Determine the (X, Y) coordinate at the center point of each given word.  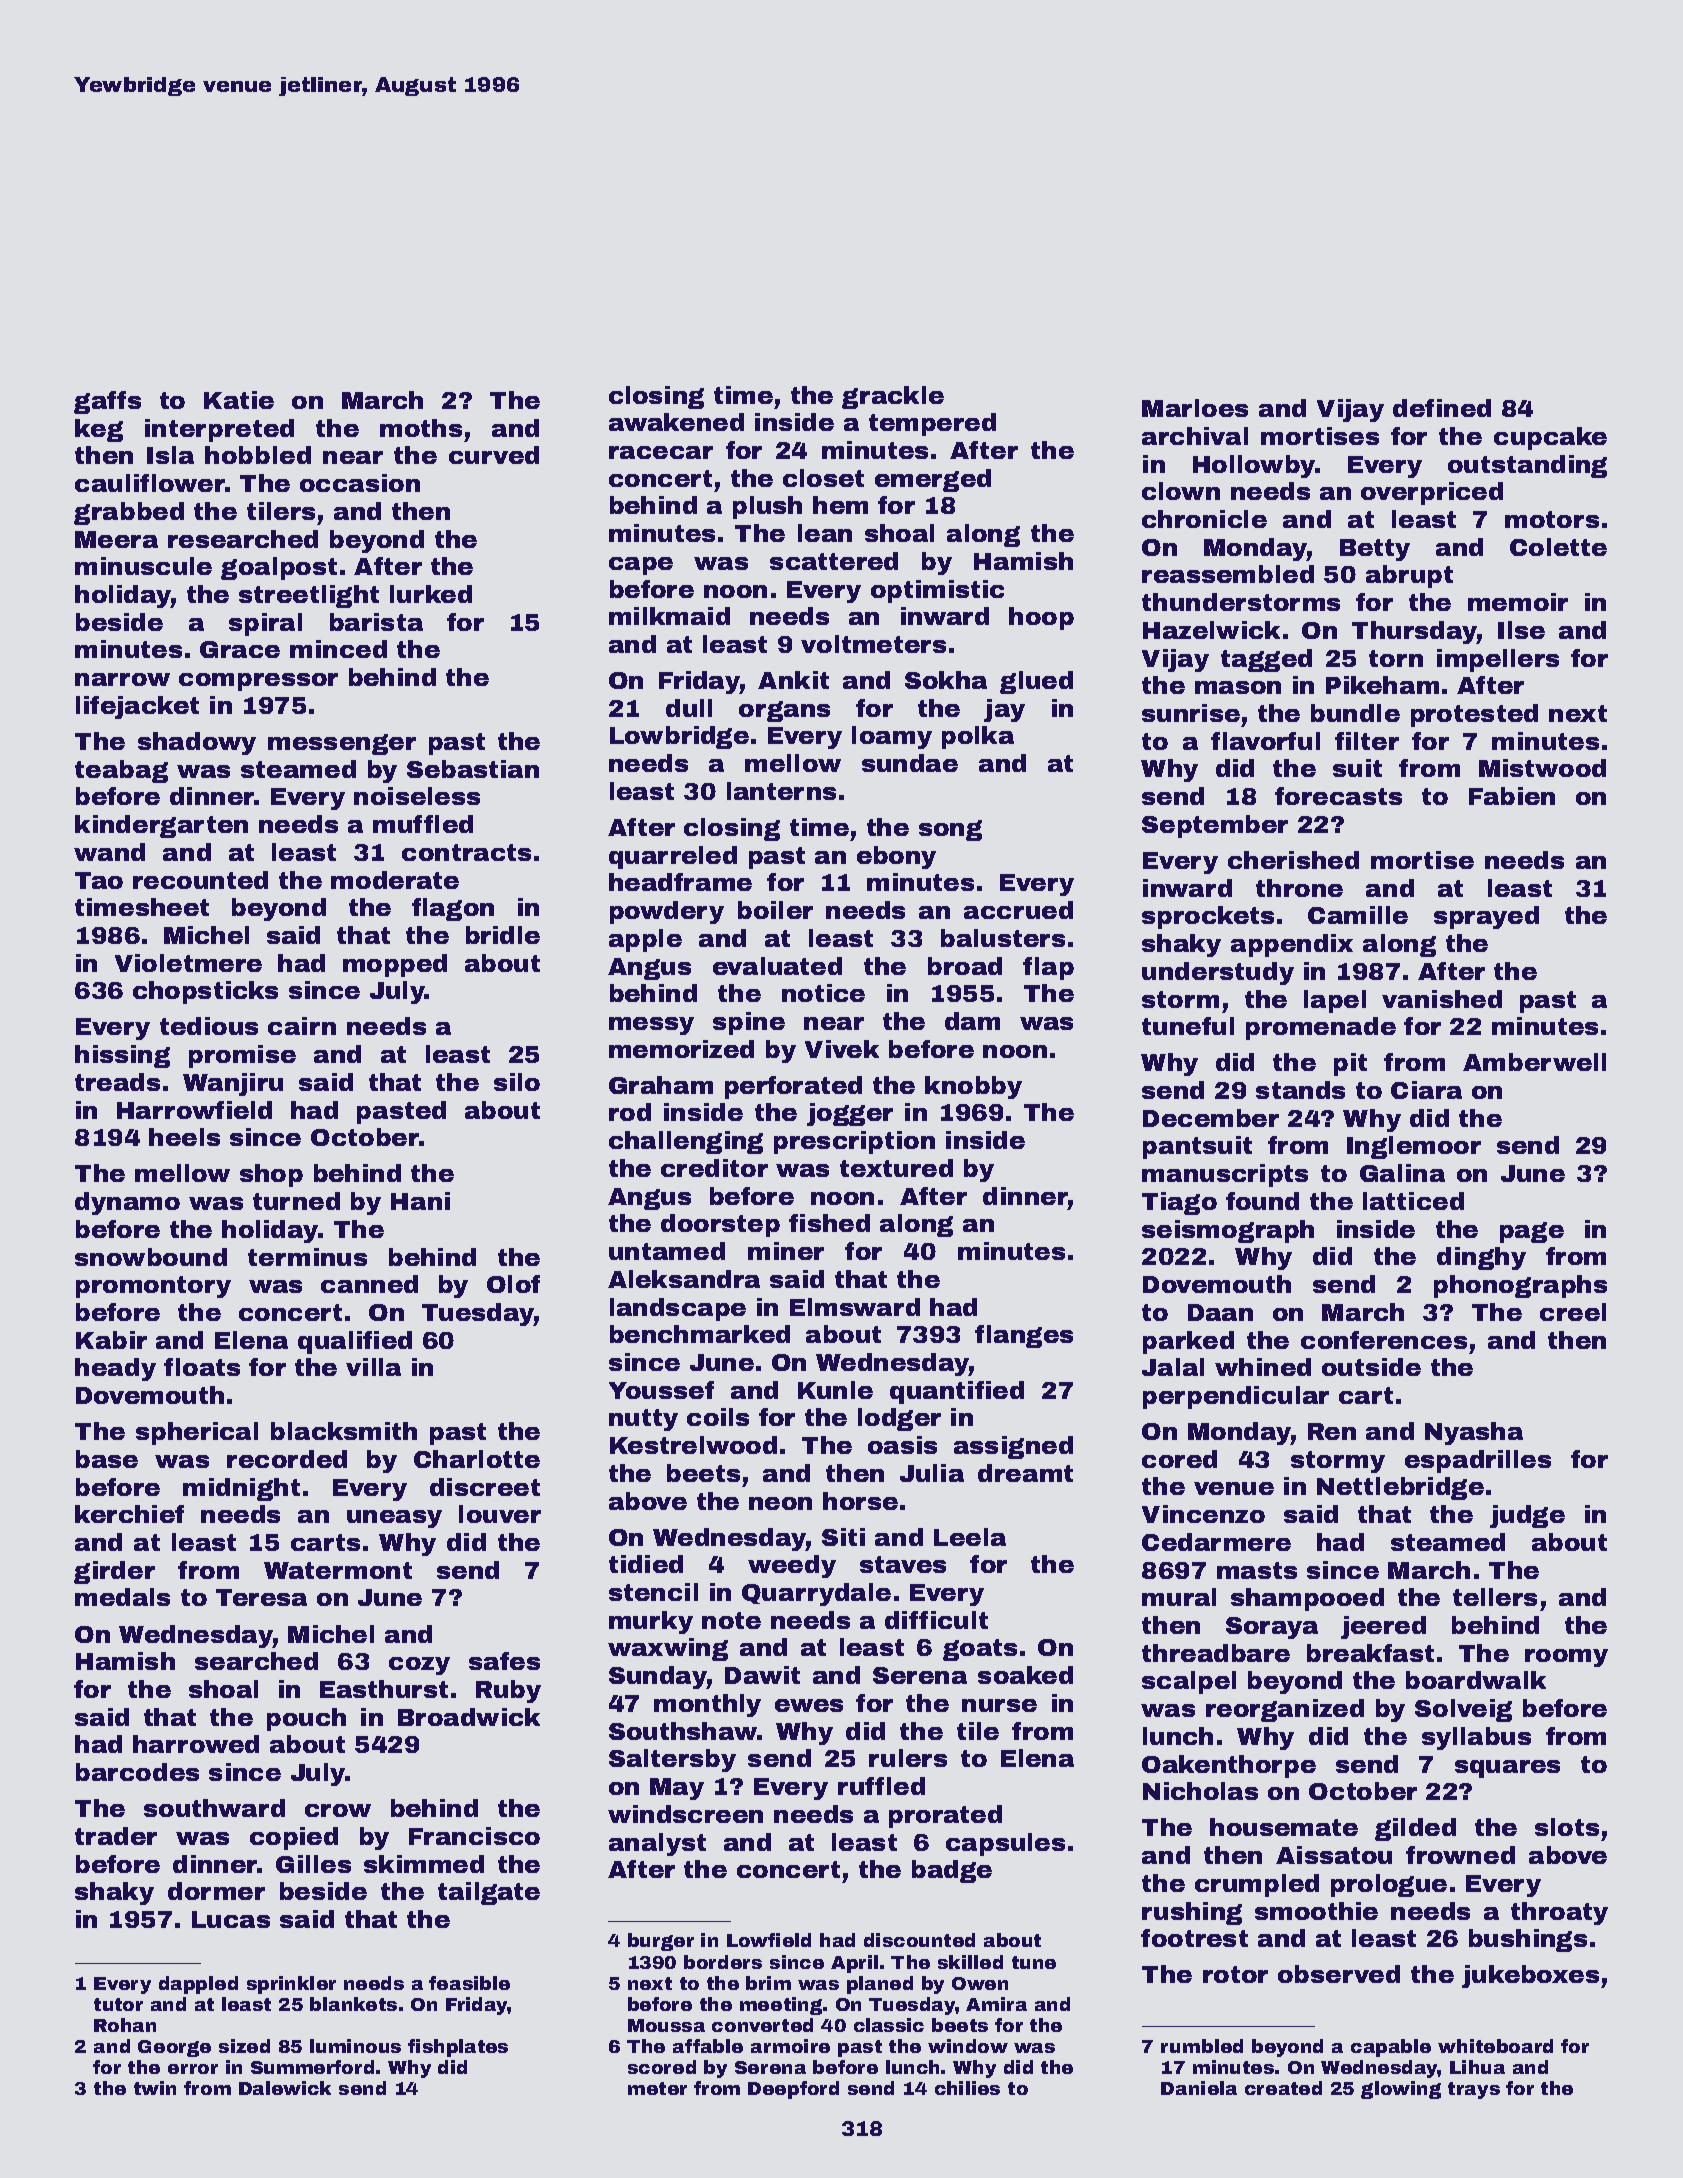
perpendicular (1236, 1397)
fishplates (458, 2048)
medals (122, 1597)
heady (115, 1369)
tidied (646, 1564)
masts (1257, 1570)
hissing (122, 1056)
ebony (896, 857)
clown (1181, 491)
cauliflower (150, 483)
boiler (775, 910)
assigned (1013, 1447)
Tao (99, 880)
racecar (661, 452)
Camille (1358, 915)
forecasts (1338, 796)
